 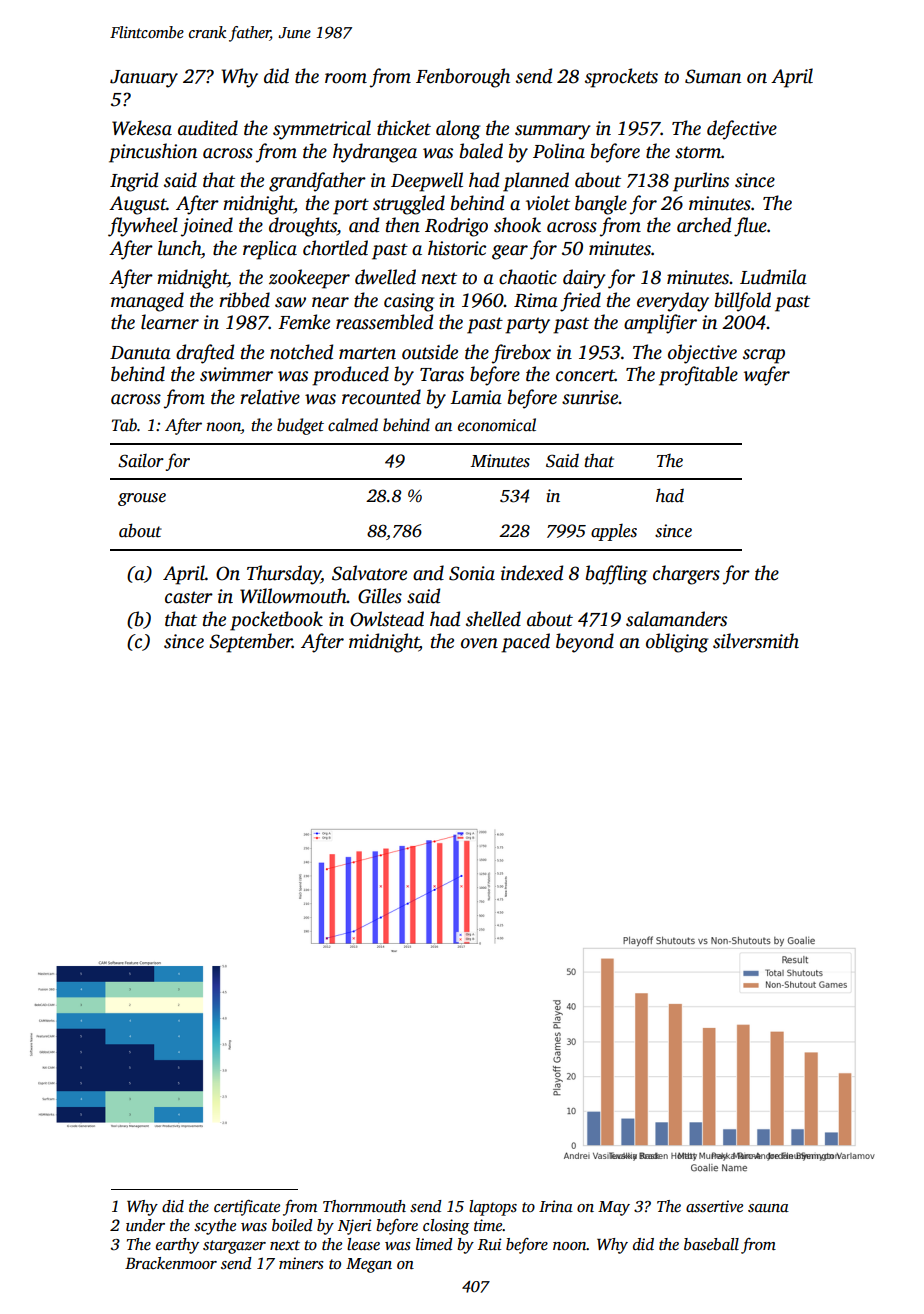 What do you see at coordinates (768, 1208) in the image?
I see `sauna` at bounding box center [768, 1208].
